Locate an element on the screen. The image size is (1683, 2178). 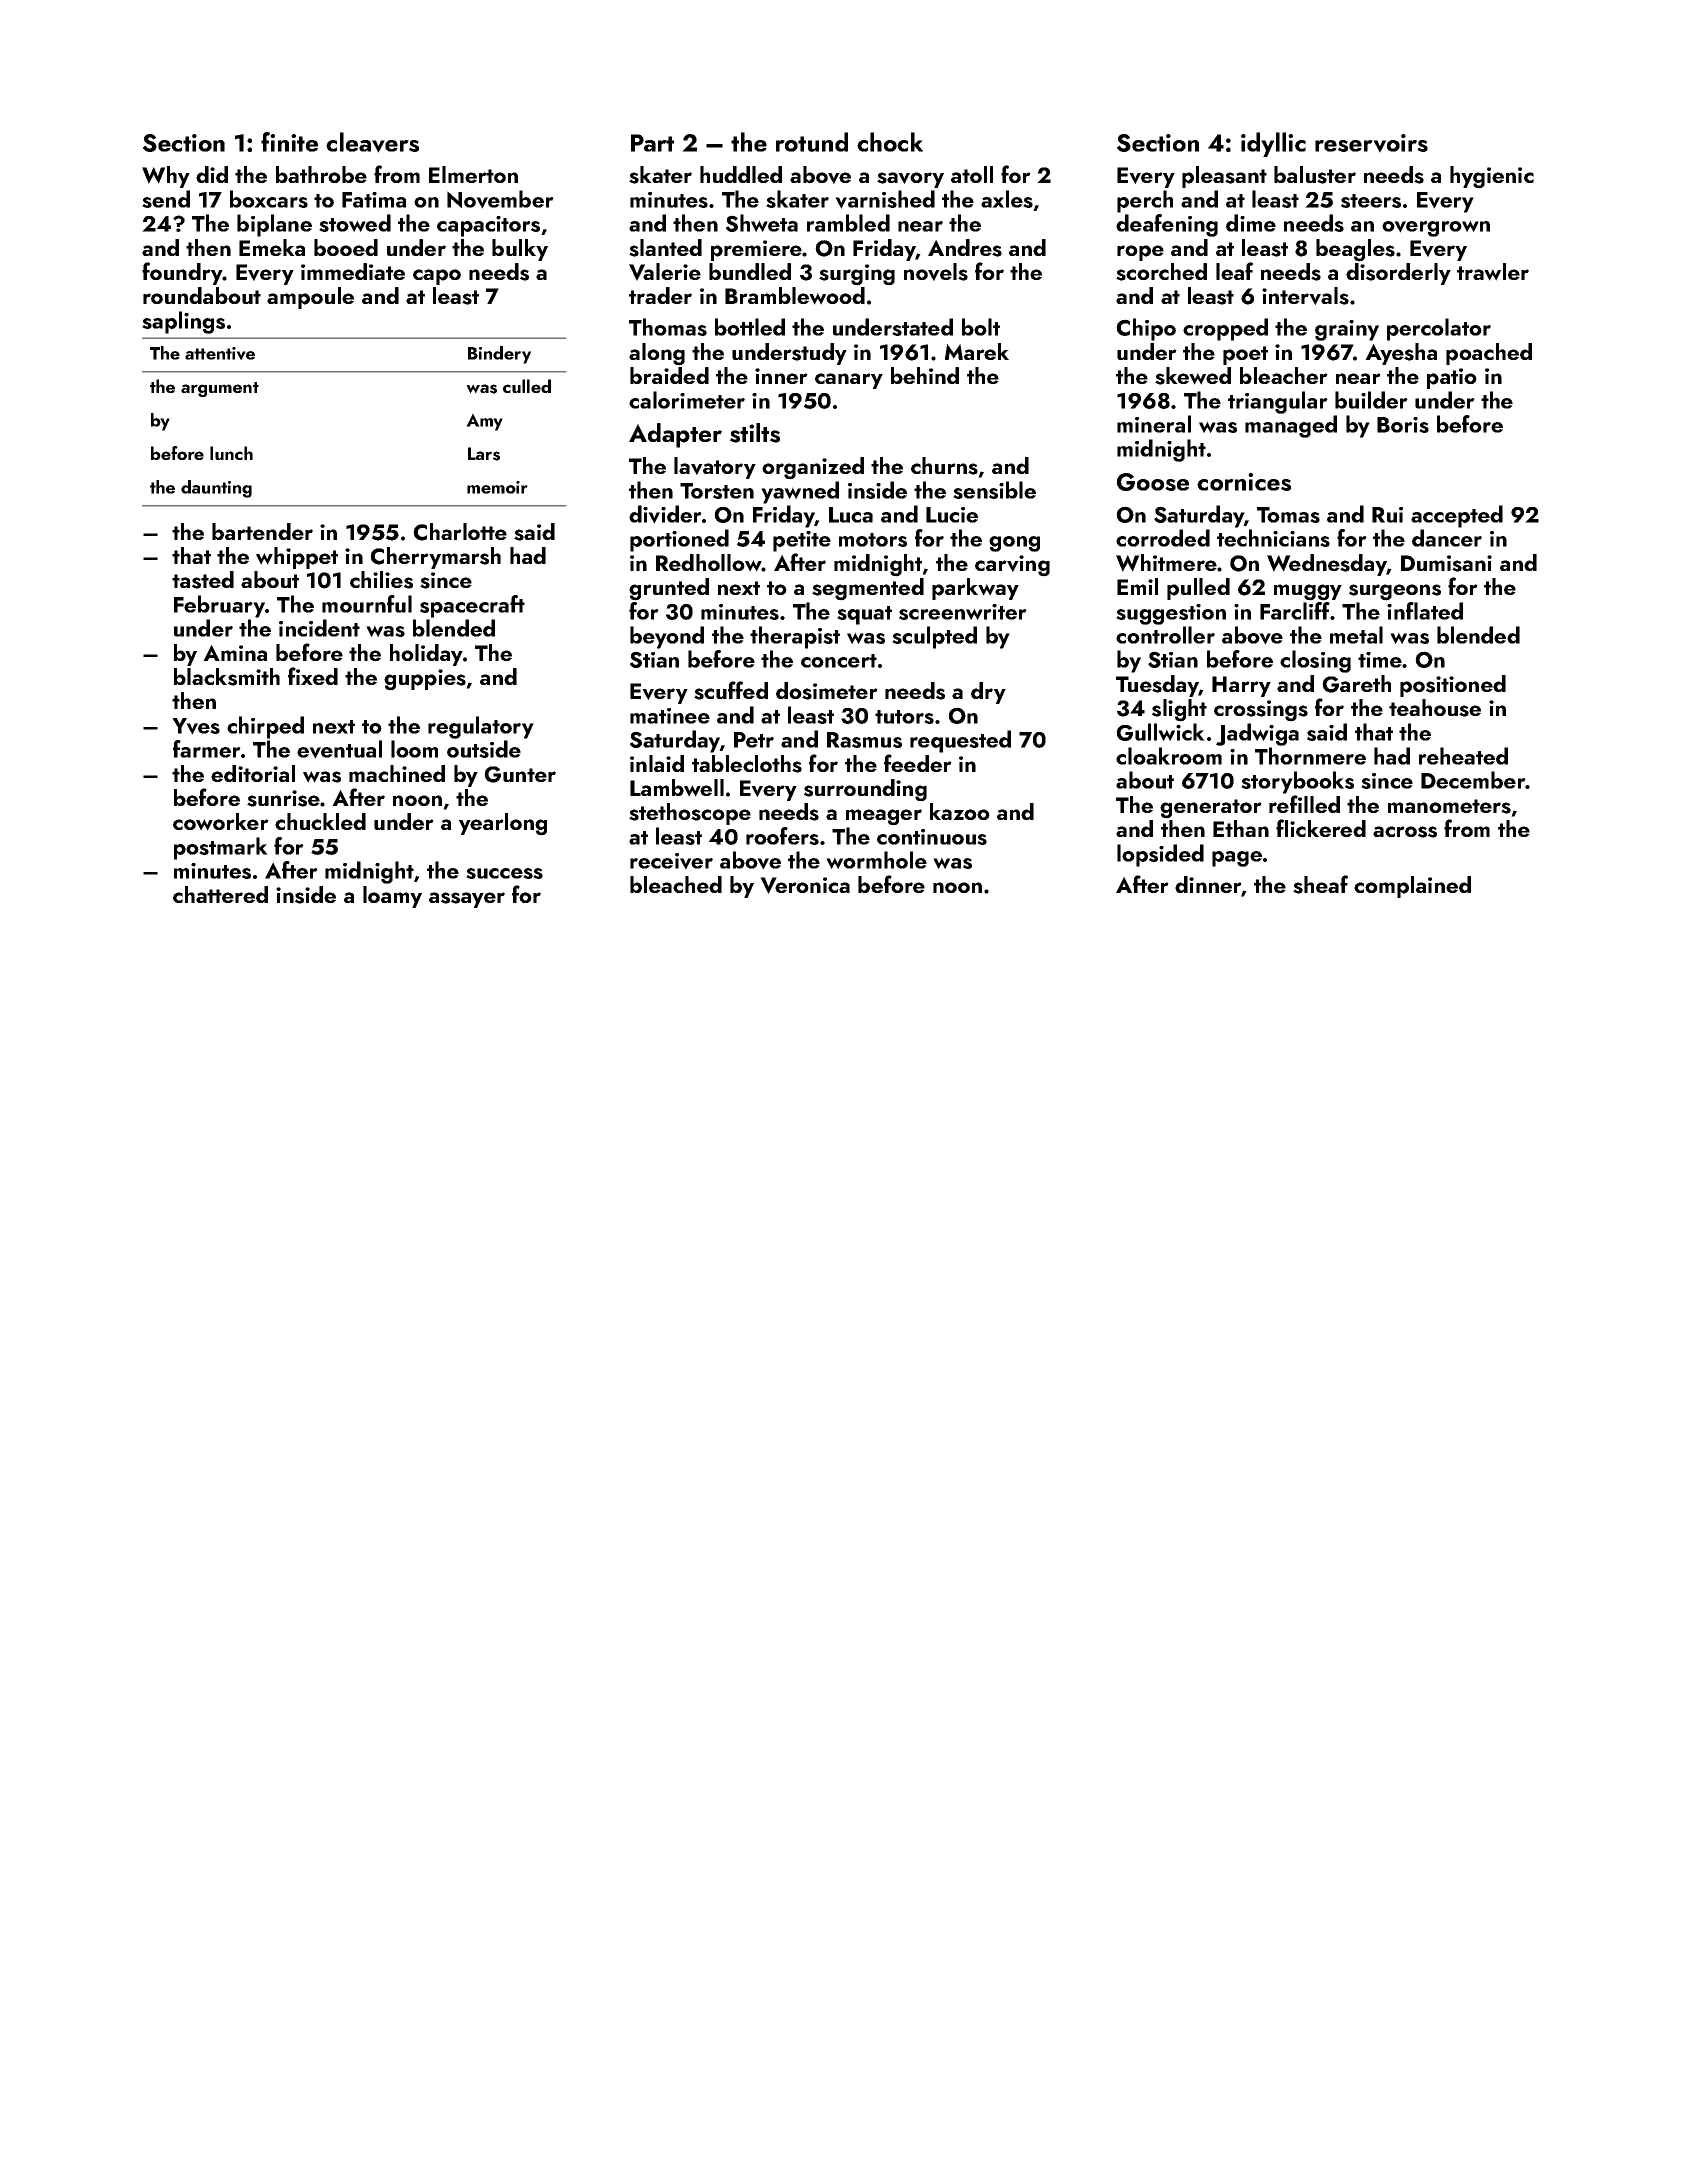
beyond is located at coordinates (667, 637).
